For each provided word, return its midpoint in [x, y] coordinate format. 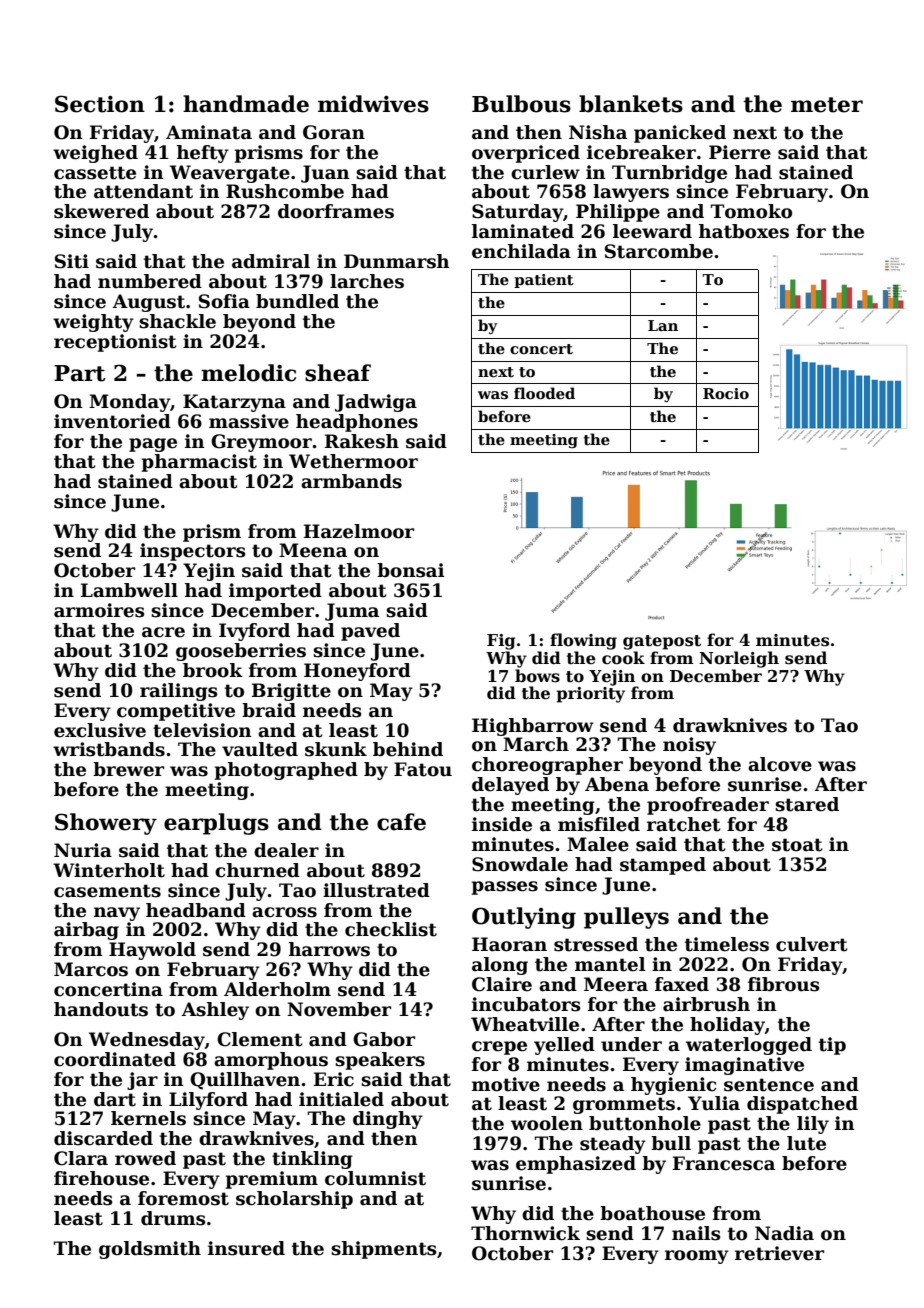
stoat [797, 845]
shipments [383, 1250]
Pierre [740, 152]
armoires [99, 610]
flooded [544, 393]
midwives [373, 104]
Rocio [726, 393]
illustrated [376, 890]
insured [246, 1248]
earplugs [216, 824]
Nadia [784, 1233]
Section [100, 104]
